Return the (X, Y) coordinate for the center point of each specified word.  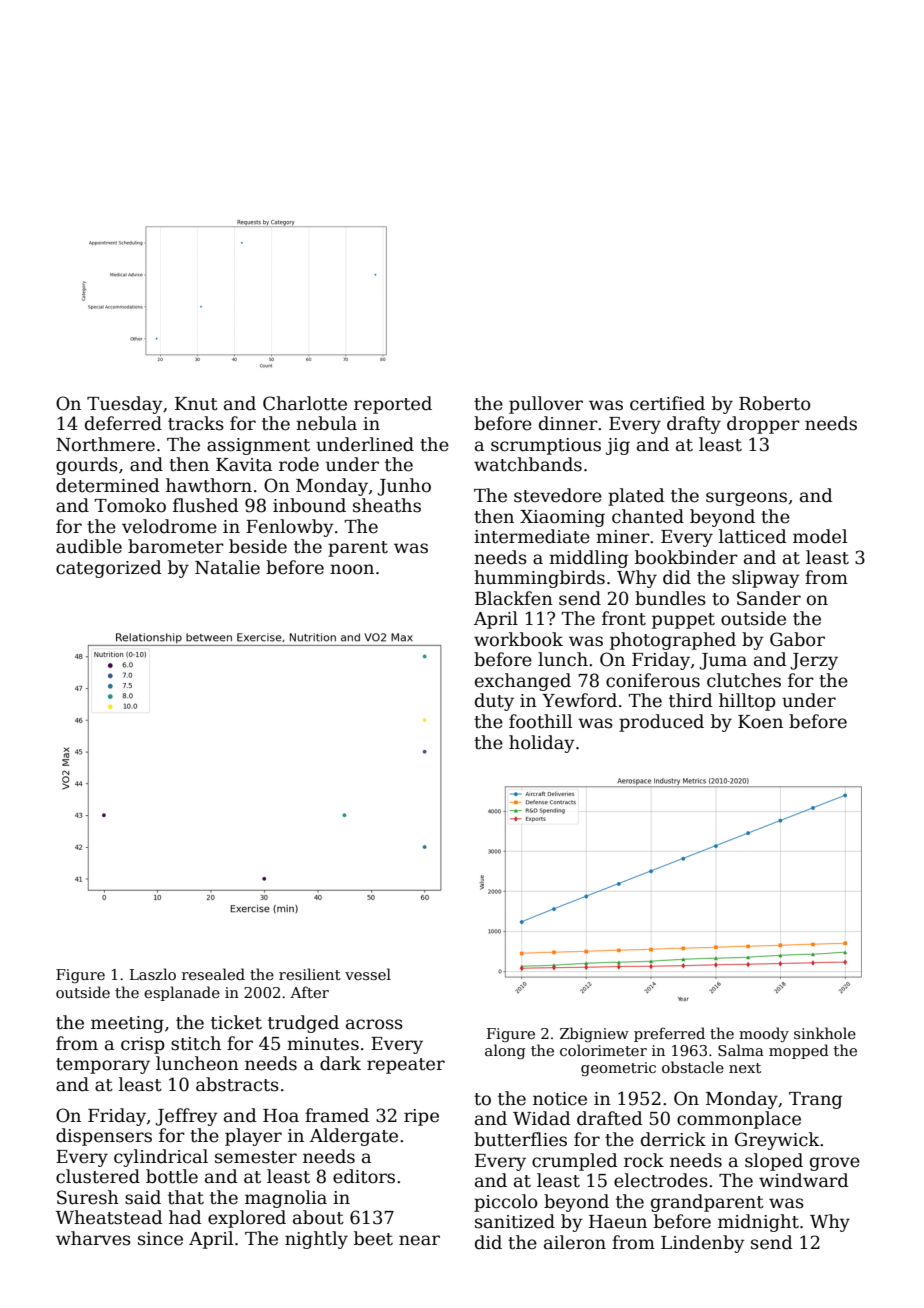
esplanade (182, 993)
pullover (546, 405)
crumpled (575, 1162)
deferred (123, 423)
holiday (542, 744)
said (143, 1197)
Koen (760, 722)
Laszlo (153, 974)
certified (667, 403)
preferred (669, 1034)
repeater (406, 1066)
